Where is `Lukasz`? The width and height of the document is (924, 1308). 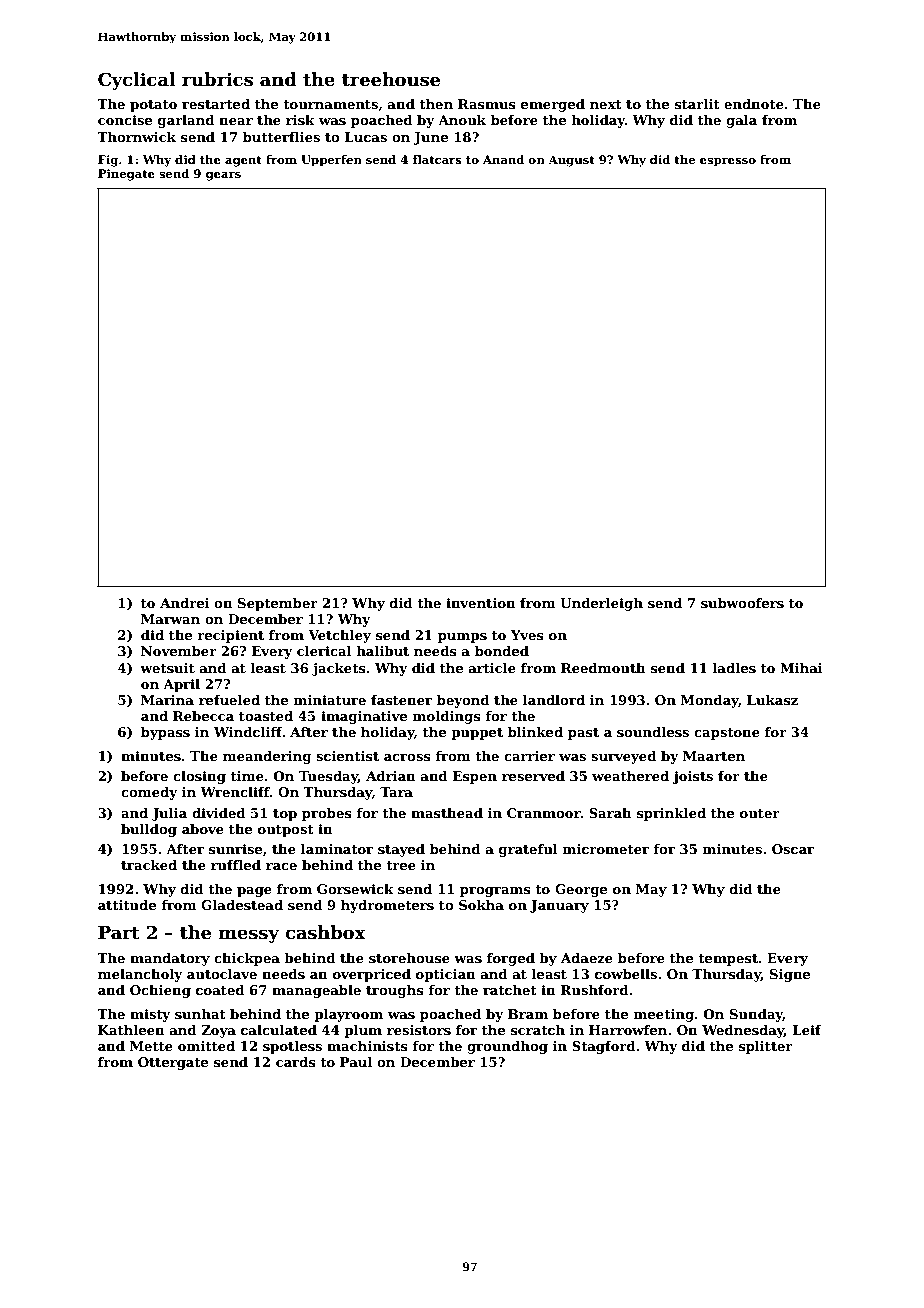
Lukasz is located at coordinates (772, 700).
